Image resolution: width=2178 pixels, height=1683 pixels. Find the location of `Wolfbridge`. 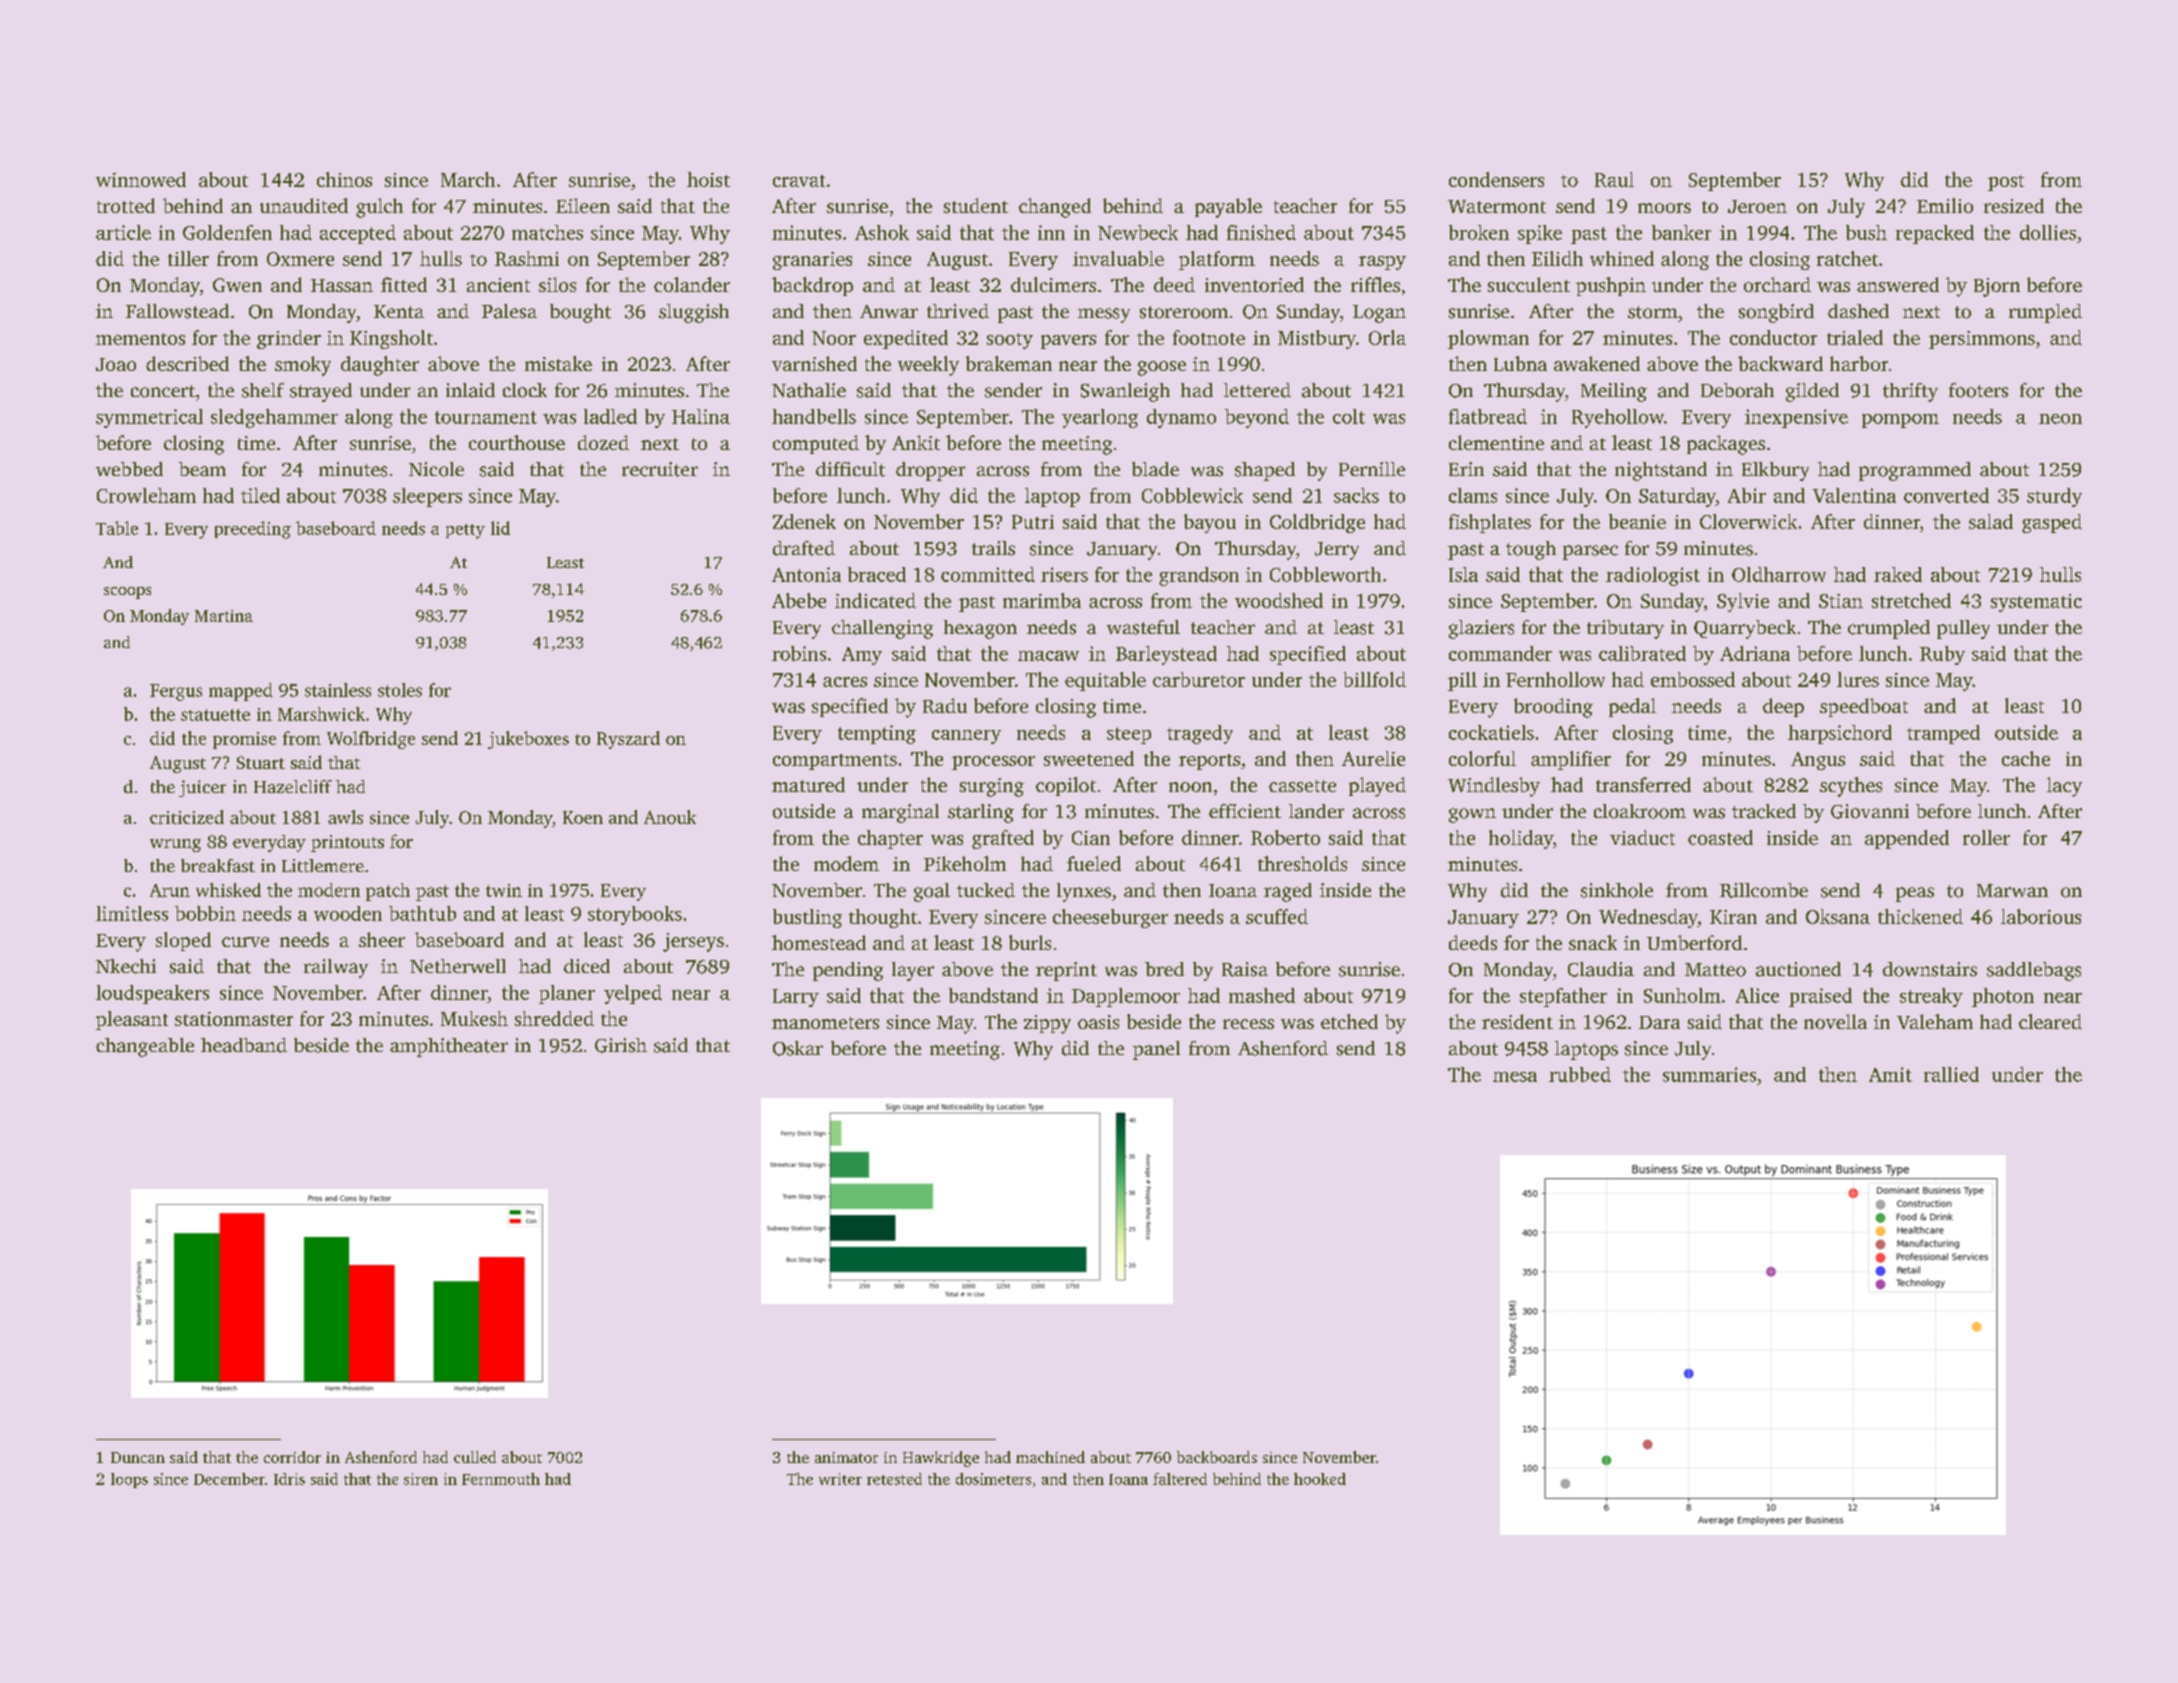

Wolfbridge is located at coordinates (371, 740).
